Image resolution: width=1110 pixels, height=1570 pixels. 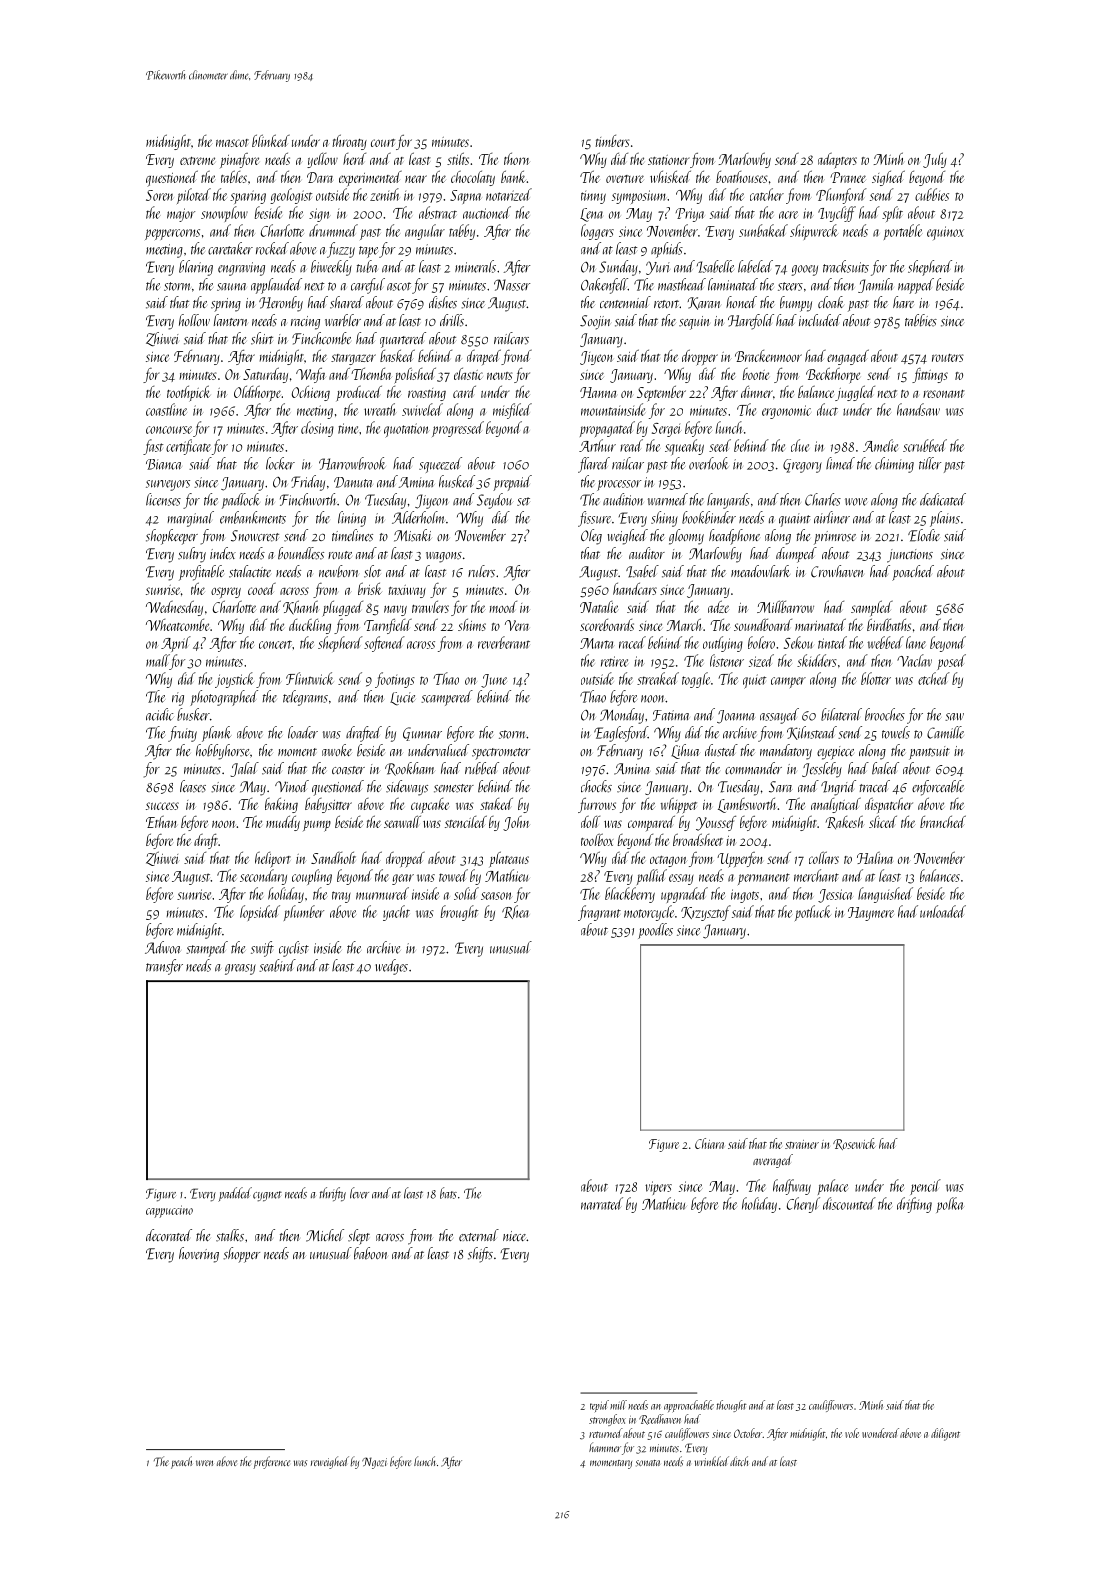 What do you see at coordinates (854, 1144) in the screenshot?
I see `Rosewick` at bounding box center [854, 1144].
